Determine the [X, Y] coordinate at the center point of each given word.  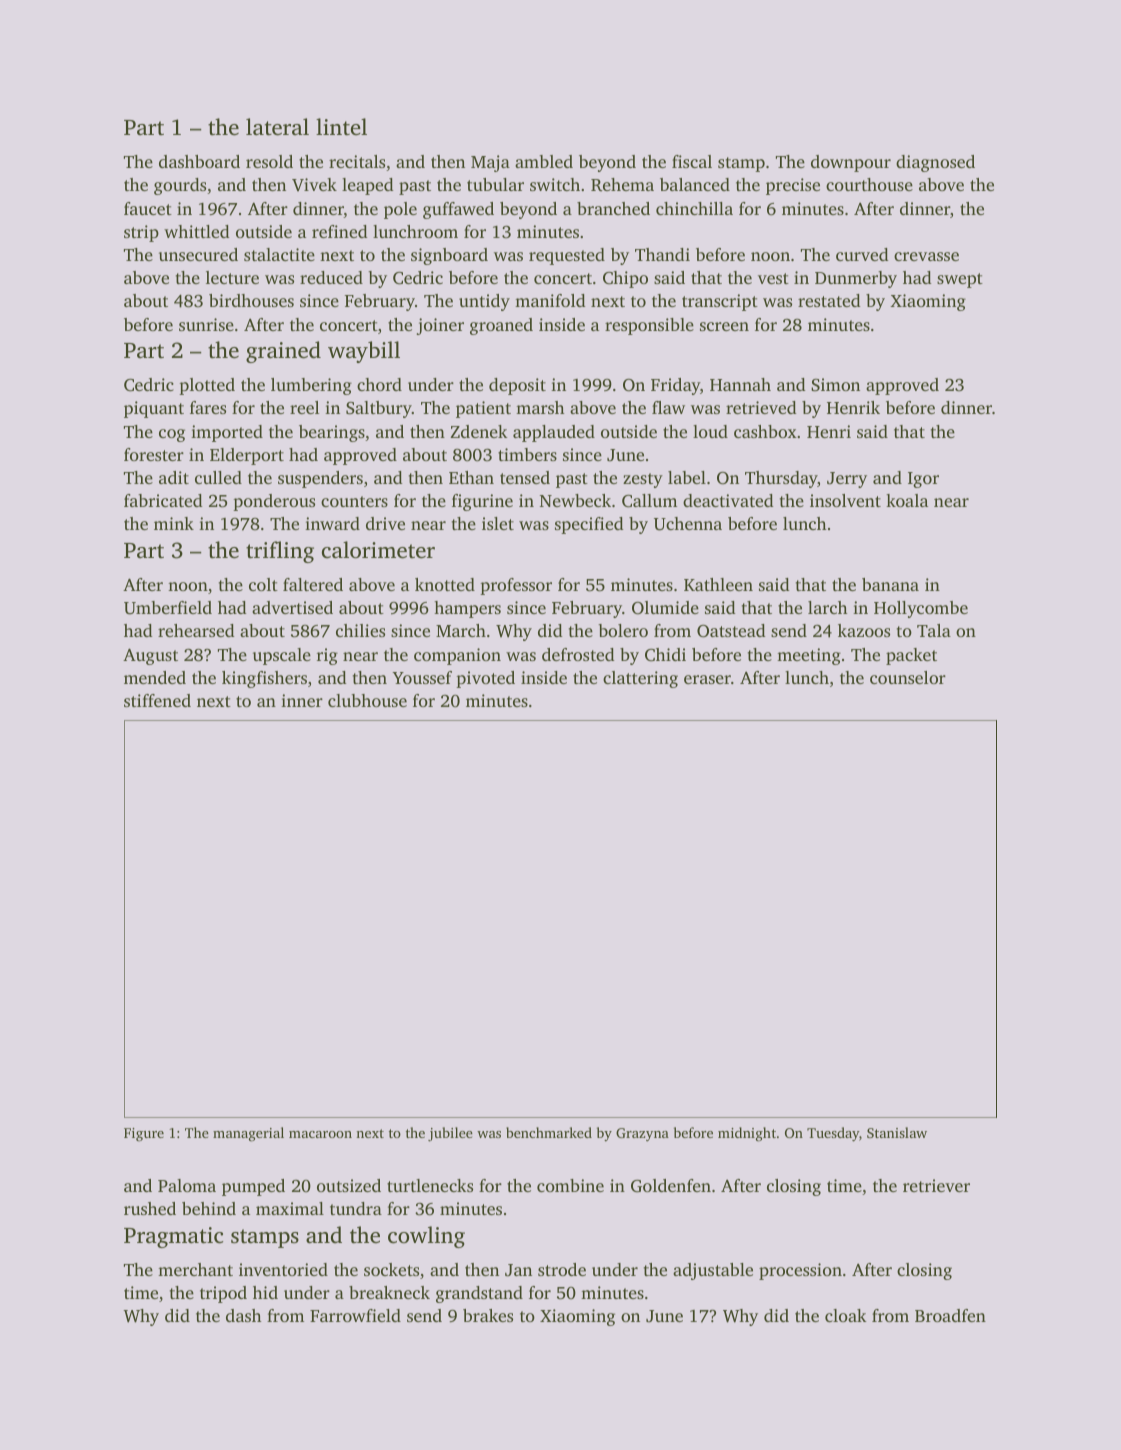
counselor [908, 677]
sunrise [206, 324]
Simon [835, 385]
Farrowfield [355, 1315]
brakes [488, 1315]
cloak [846, 1315]
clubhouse [367, 700]
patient [483, 409]
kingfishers [264, 679]
